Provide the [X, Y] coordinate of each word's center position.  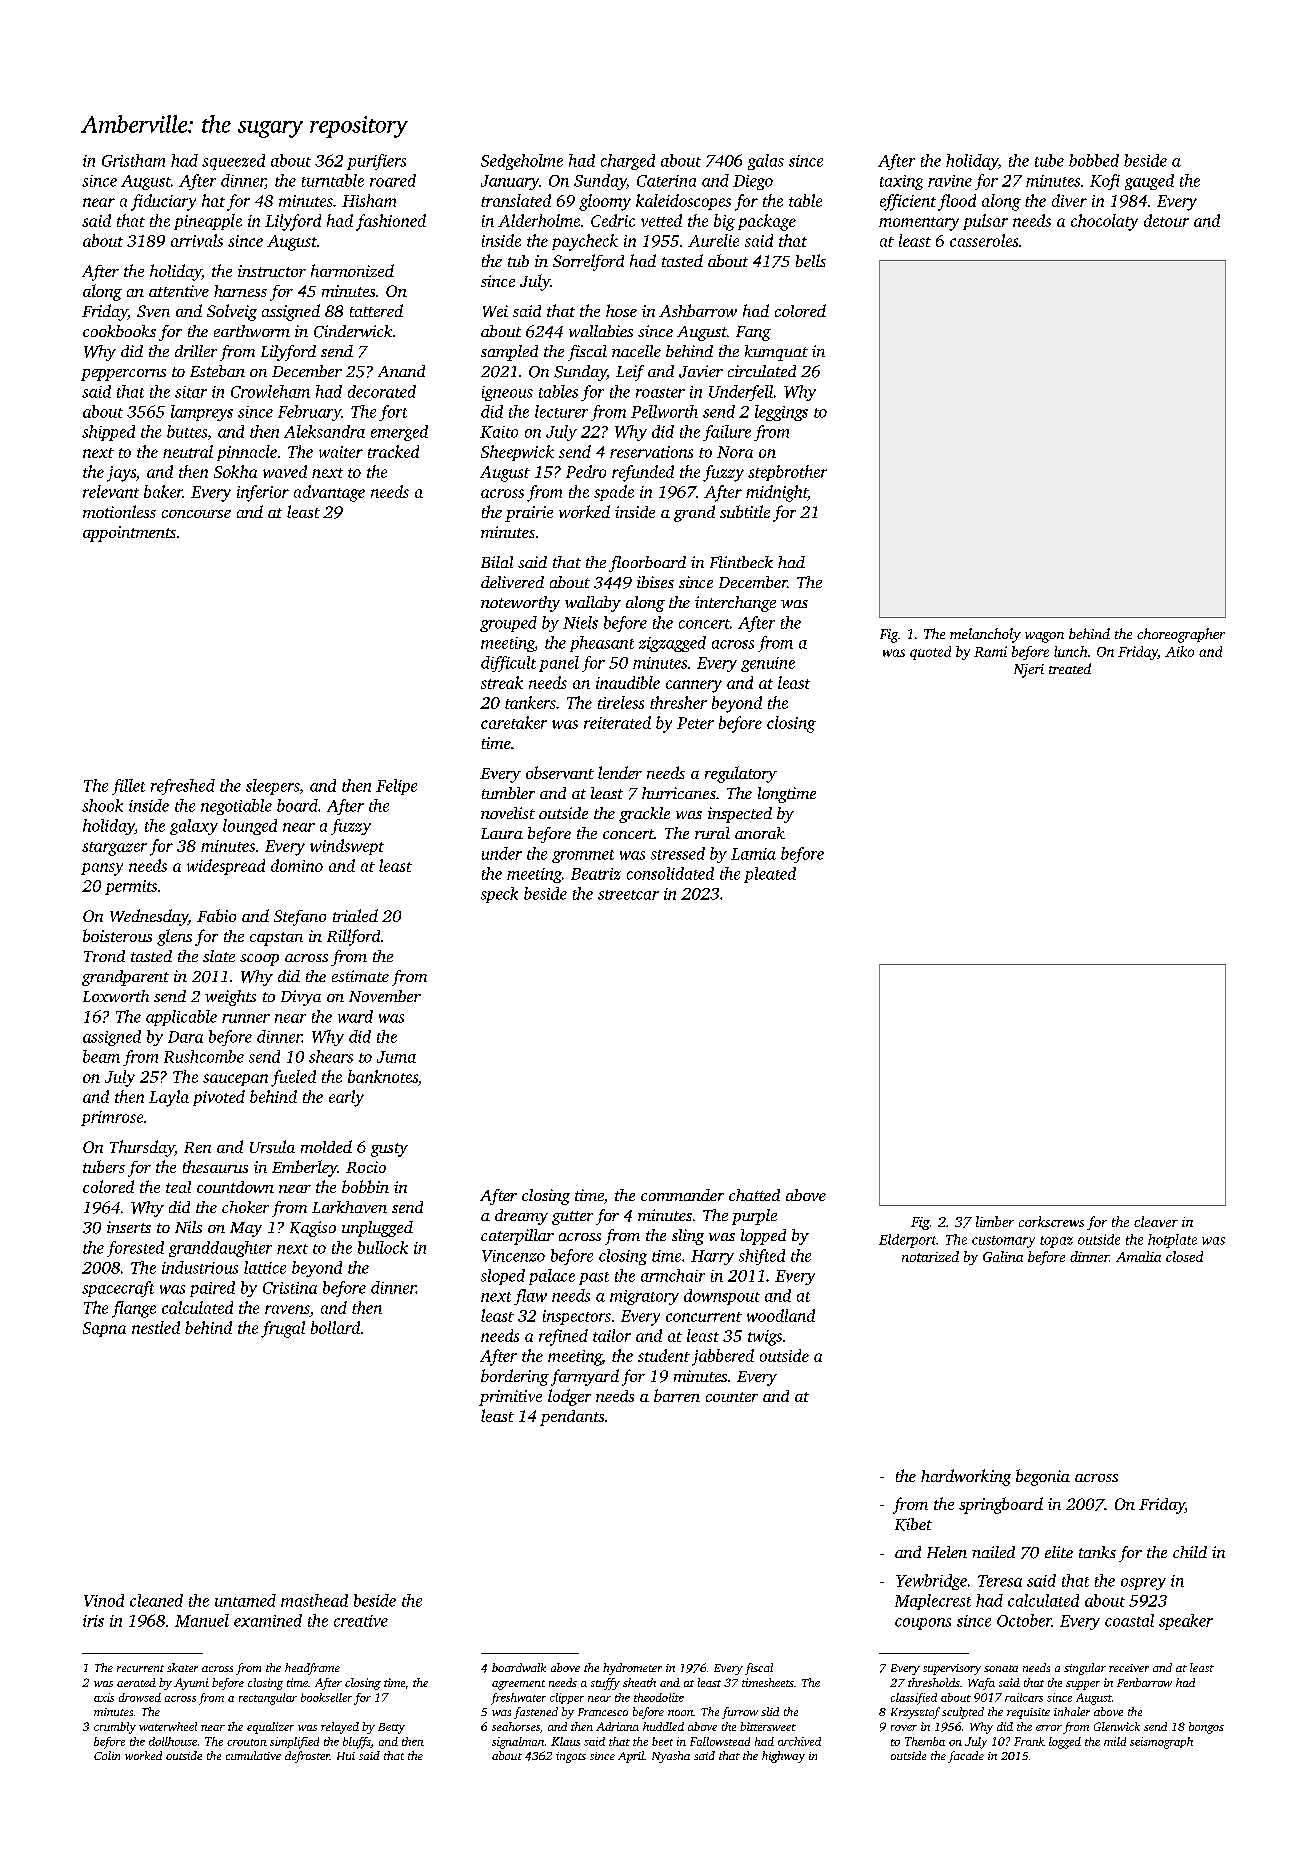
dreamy [521, 1217]
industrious [200, 1267]
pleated [770, 875]
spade [614, 493]
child [1190, 1552]
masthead [314, 1600]
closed [1184, 1256]
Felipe [396, 787]
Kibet [913, 1524]
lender [620, 772]
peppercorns [123, 375]
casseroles [984, 240]
